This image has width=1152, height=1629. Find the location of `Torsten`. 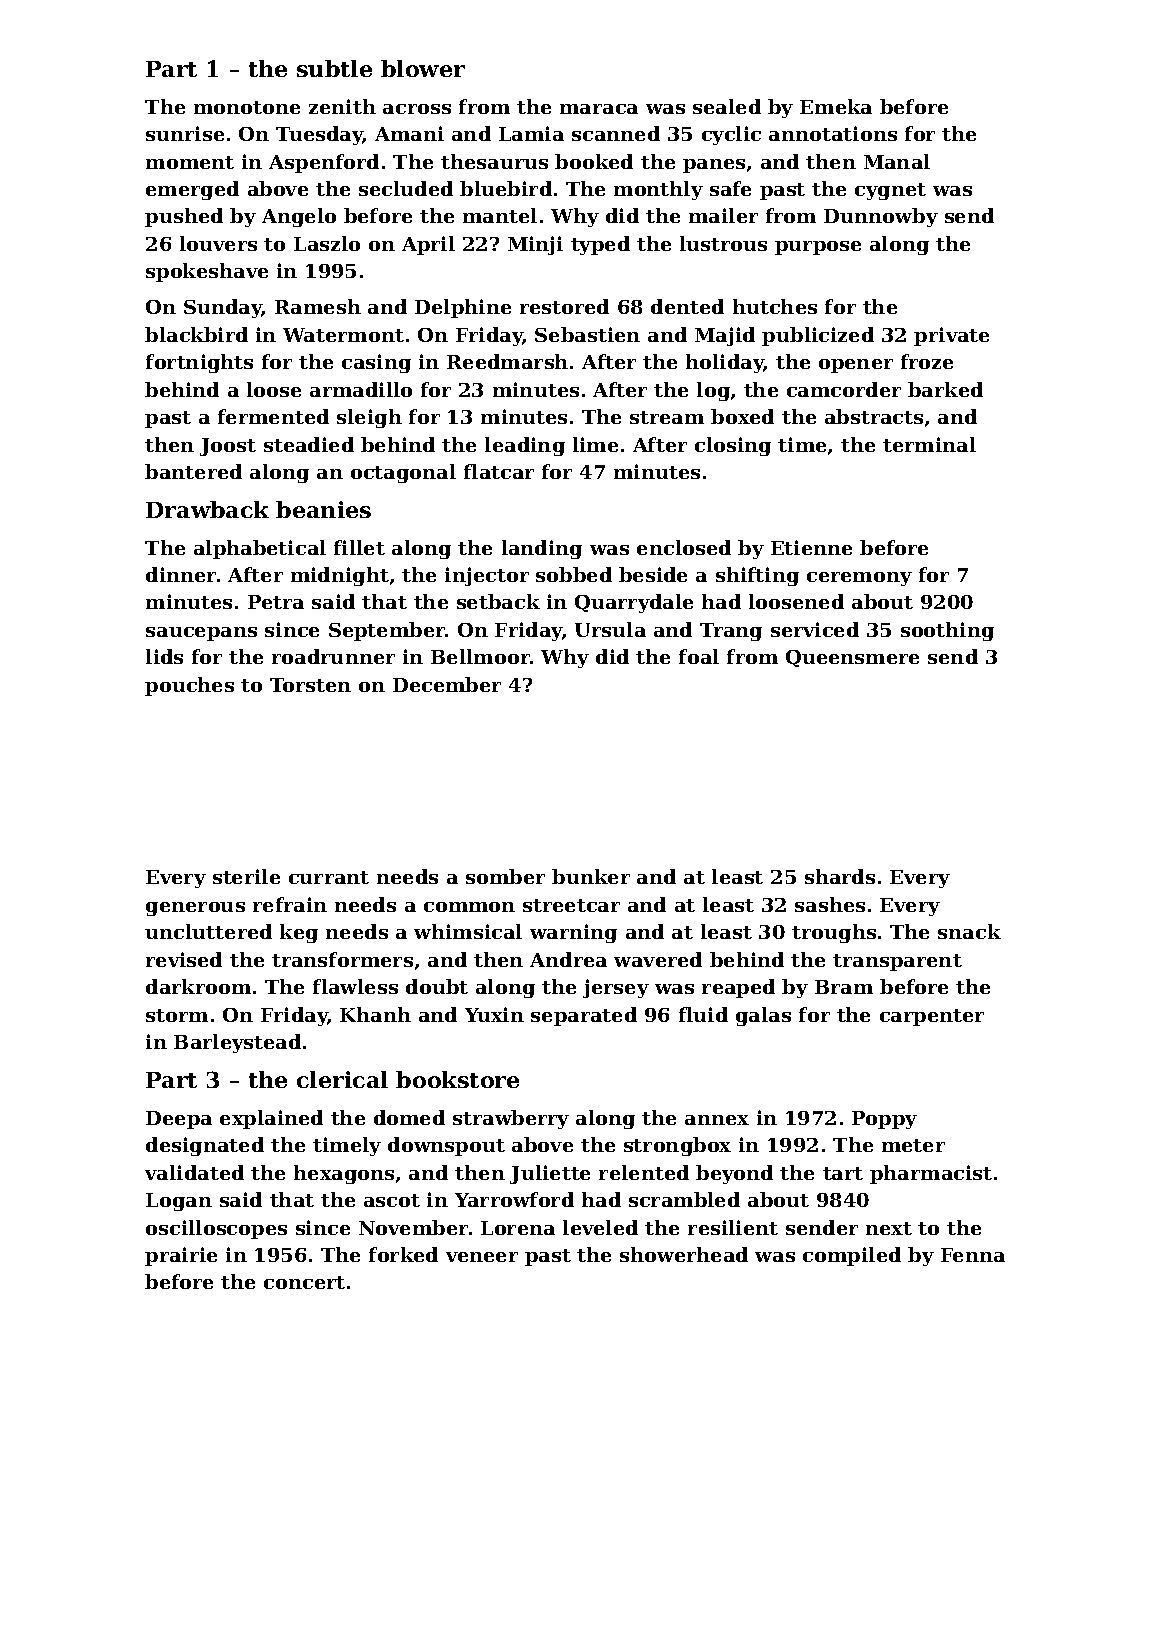

Torsten is located at coordinates (310, 685).
